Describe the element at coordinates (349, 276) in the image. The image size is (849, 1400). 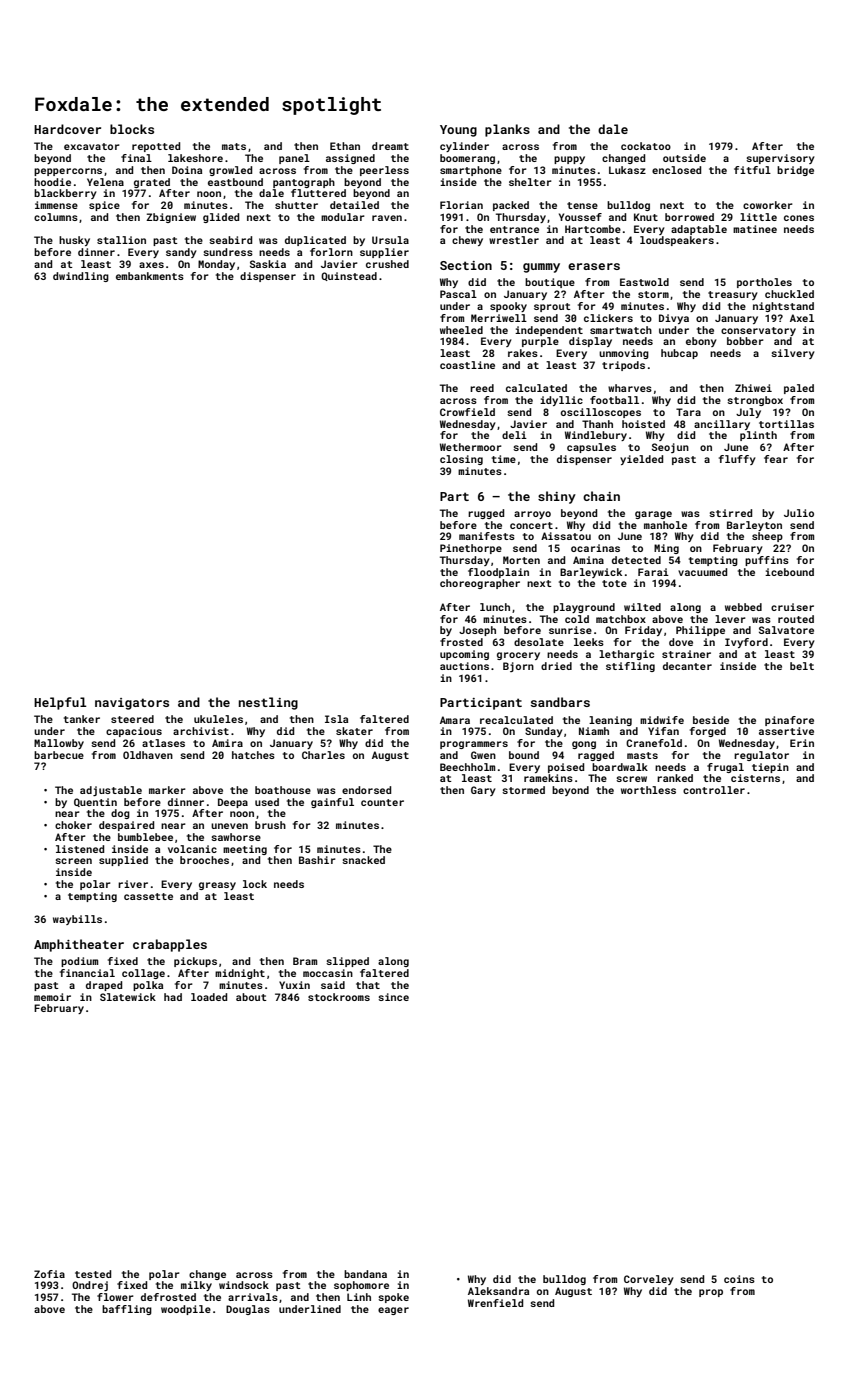
I see `Quinstead` at that location.
